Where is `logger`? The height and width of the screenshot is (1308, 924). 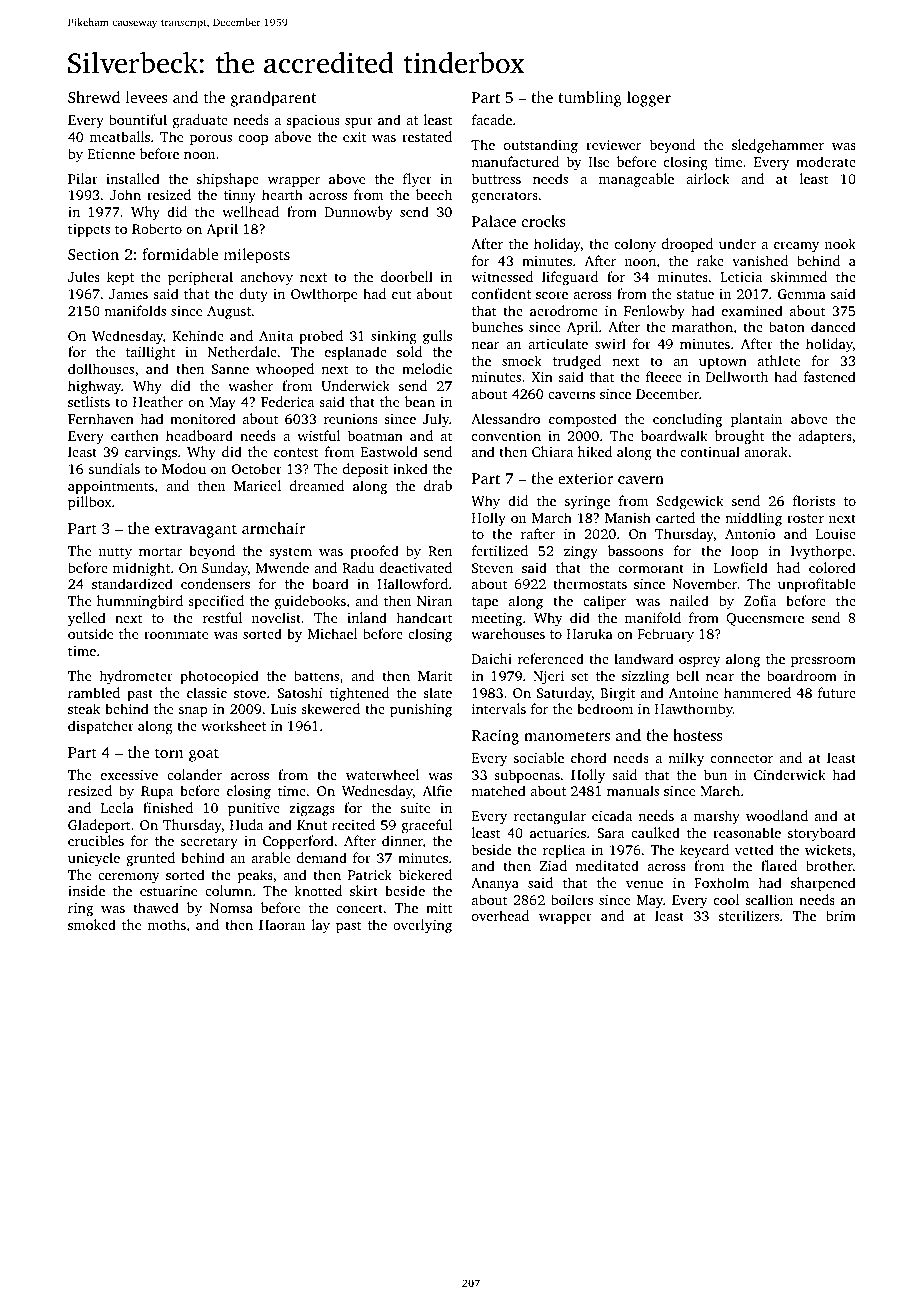
logger is located at coordinates (649, 99).
